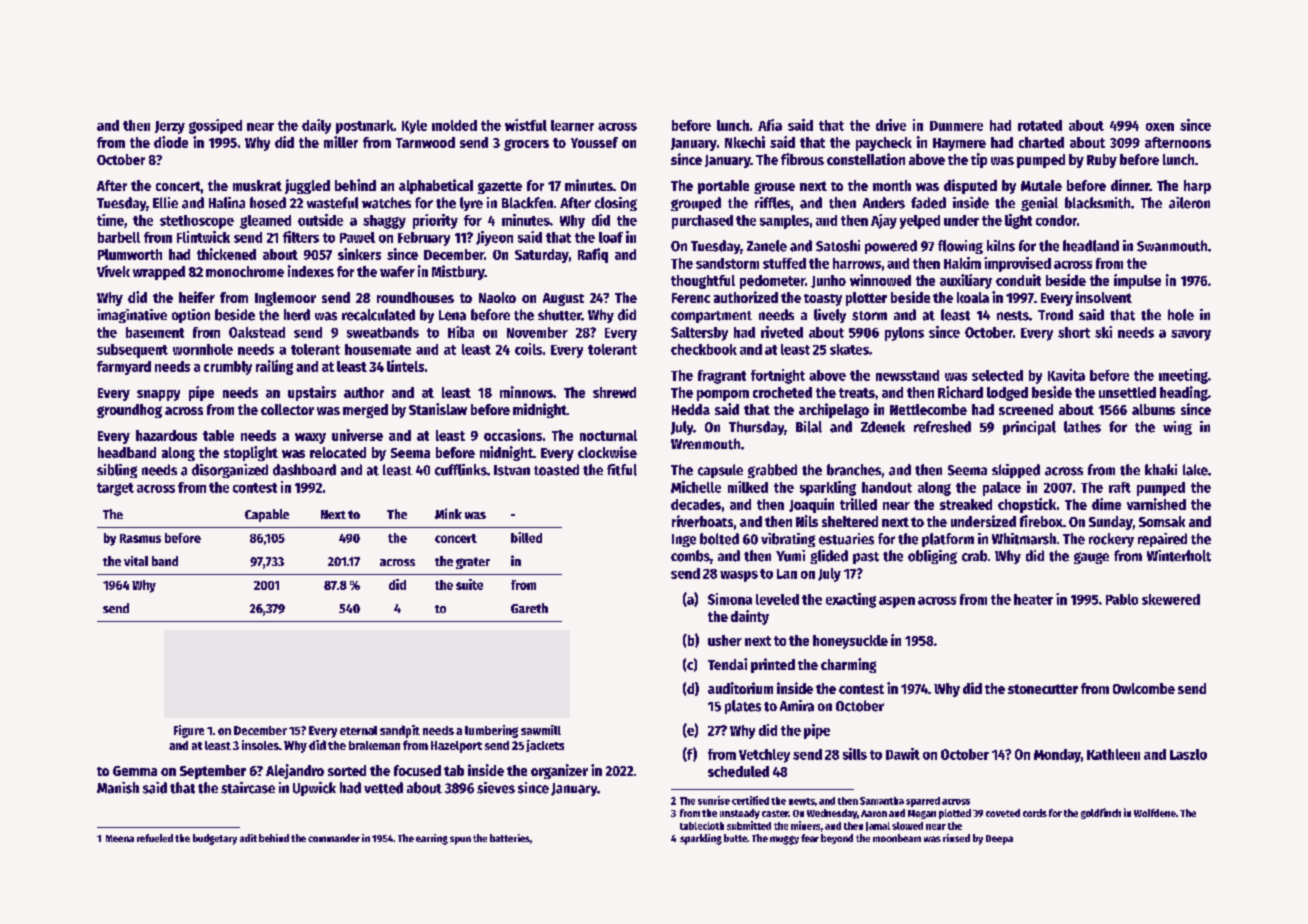 The width and height of the page is (1308, 924). I want to click on improvised, so click(1017, 264).
